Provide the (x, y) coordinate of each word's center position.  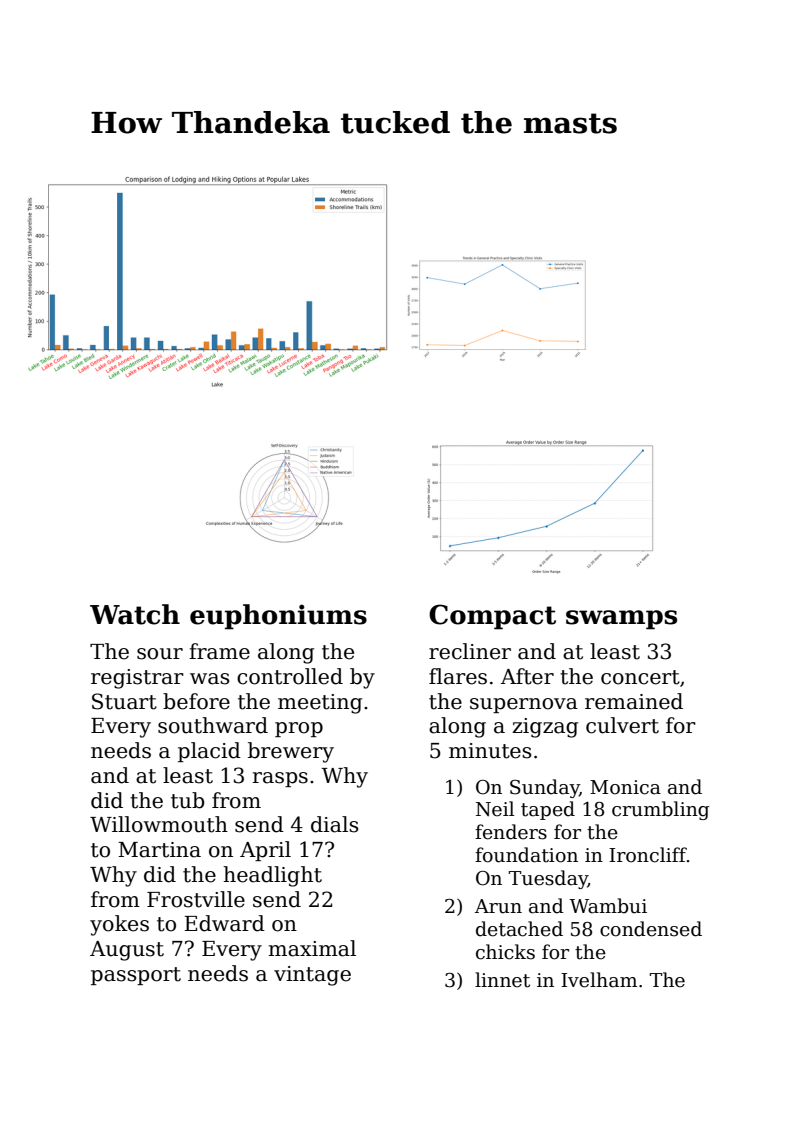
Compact (492, 617)
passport (136, 976)
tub (188, 800)
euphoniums (278, 617)
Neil (495, 809)
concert (640, 677)
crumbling (661, 810)
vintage (312, 976)
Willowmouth (159, 824)
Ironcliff (648, 855)
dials (334, 824)
